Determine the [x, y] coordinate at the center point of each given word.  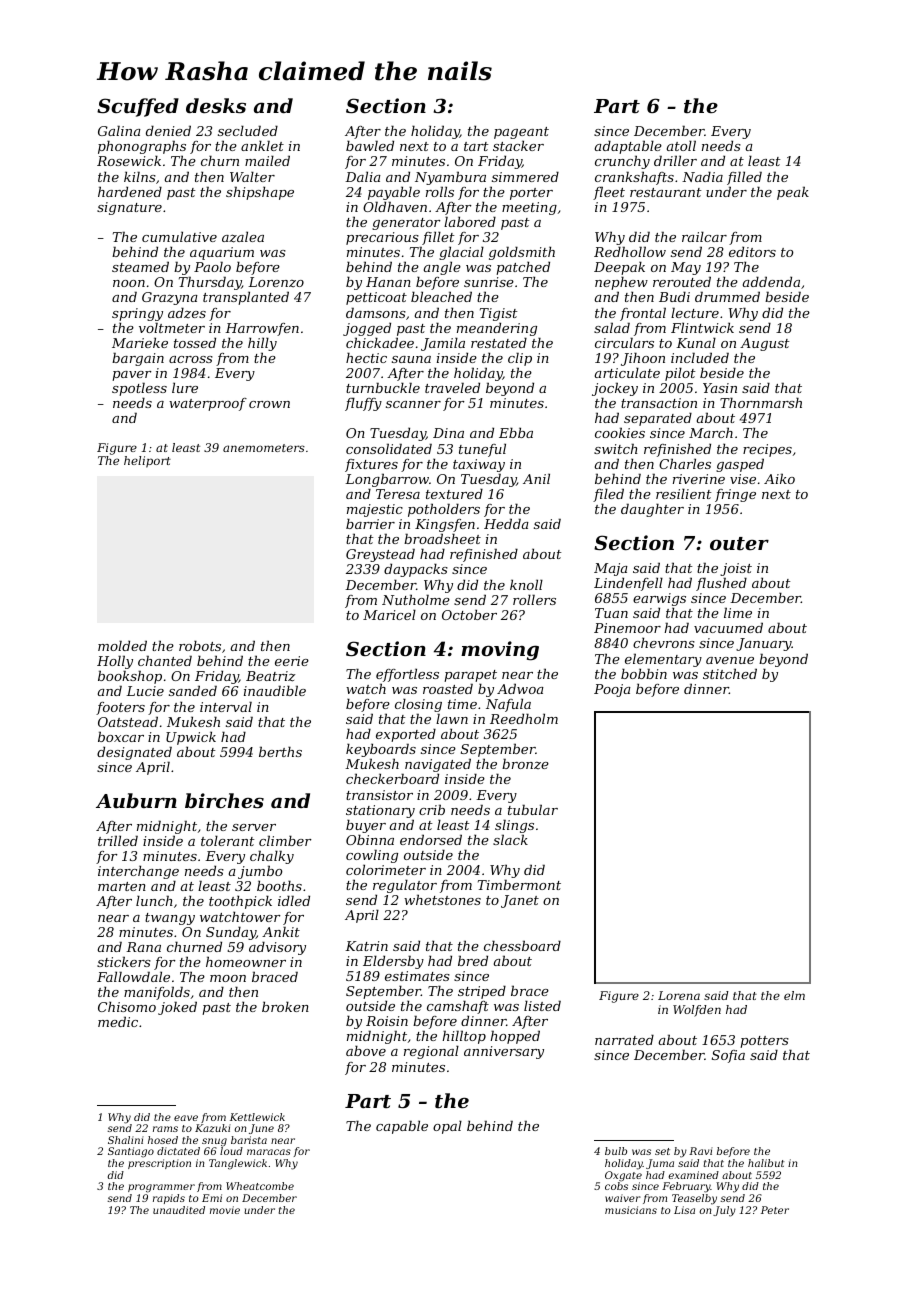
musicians [631, 1210]
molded [122, 645]
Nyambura [450, 178]
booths [279, 885]
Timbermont [519, 885]
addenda [771, 281]
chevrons [664, 642]
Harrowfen [262, 329]
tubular [533, 809]
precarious [382, 238]
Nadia [702, 176]
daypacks [416, 570]
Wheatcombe [260, 1186]
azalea [243, 237]
